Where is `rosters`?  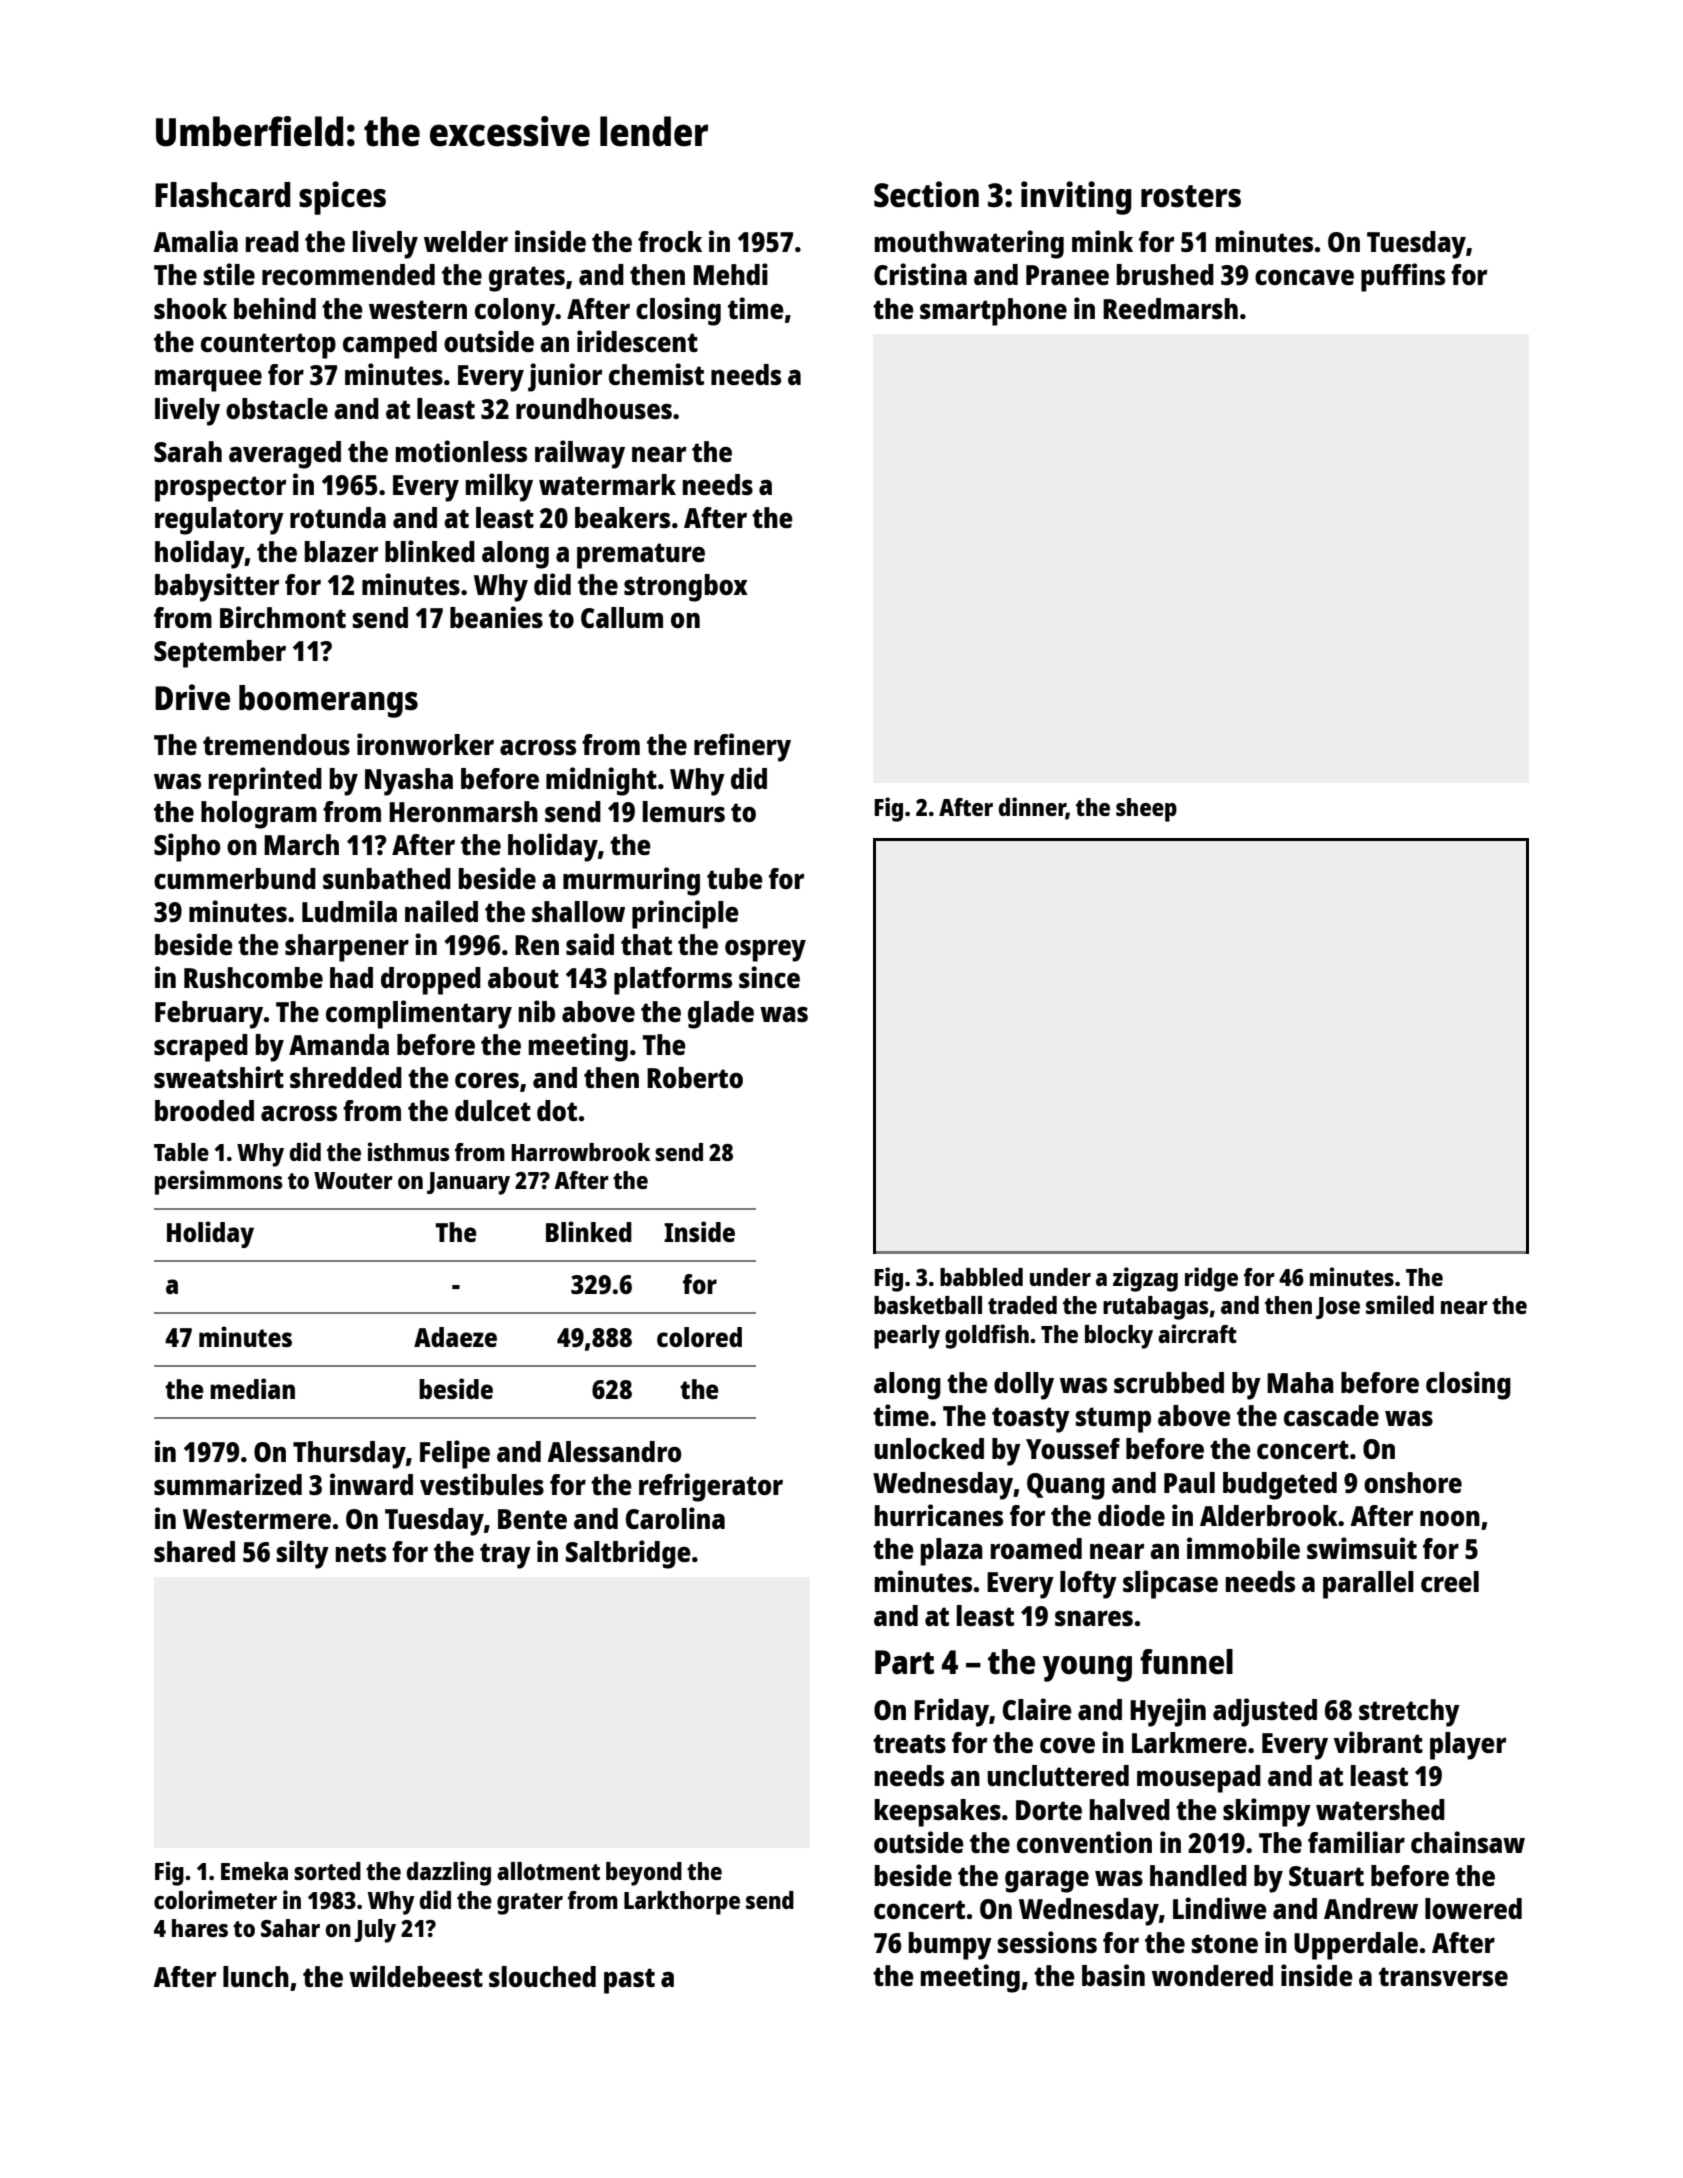 rosters is located at coordinates (1191, 196).
